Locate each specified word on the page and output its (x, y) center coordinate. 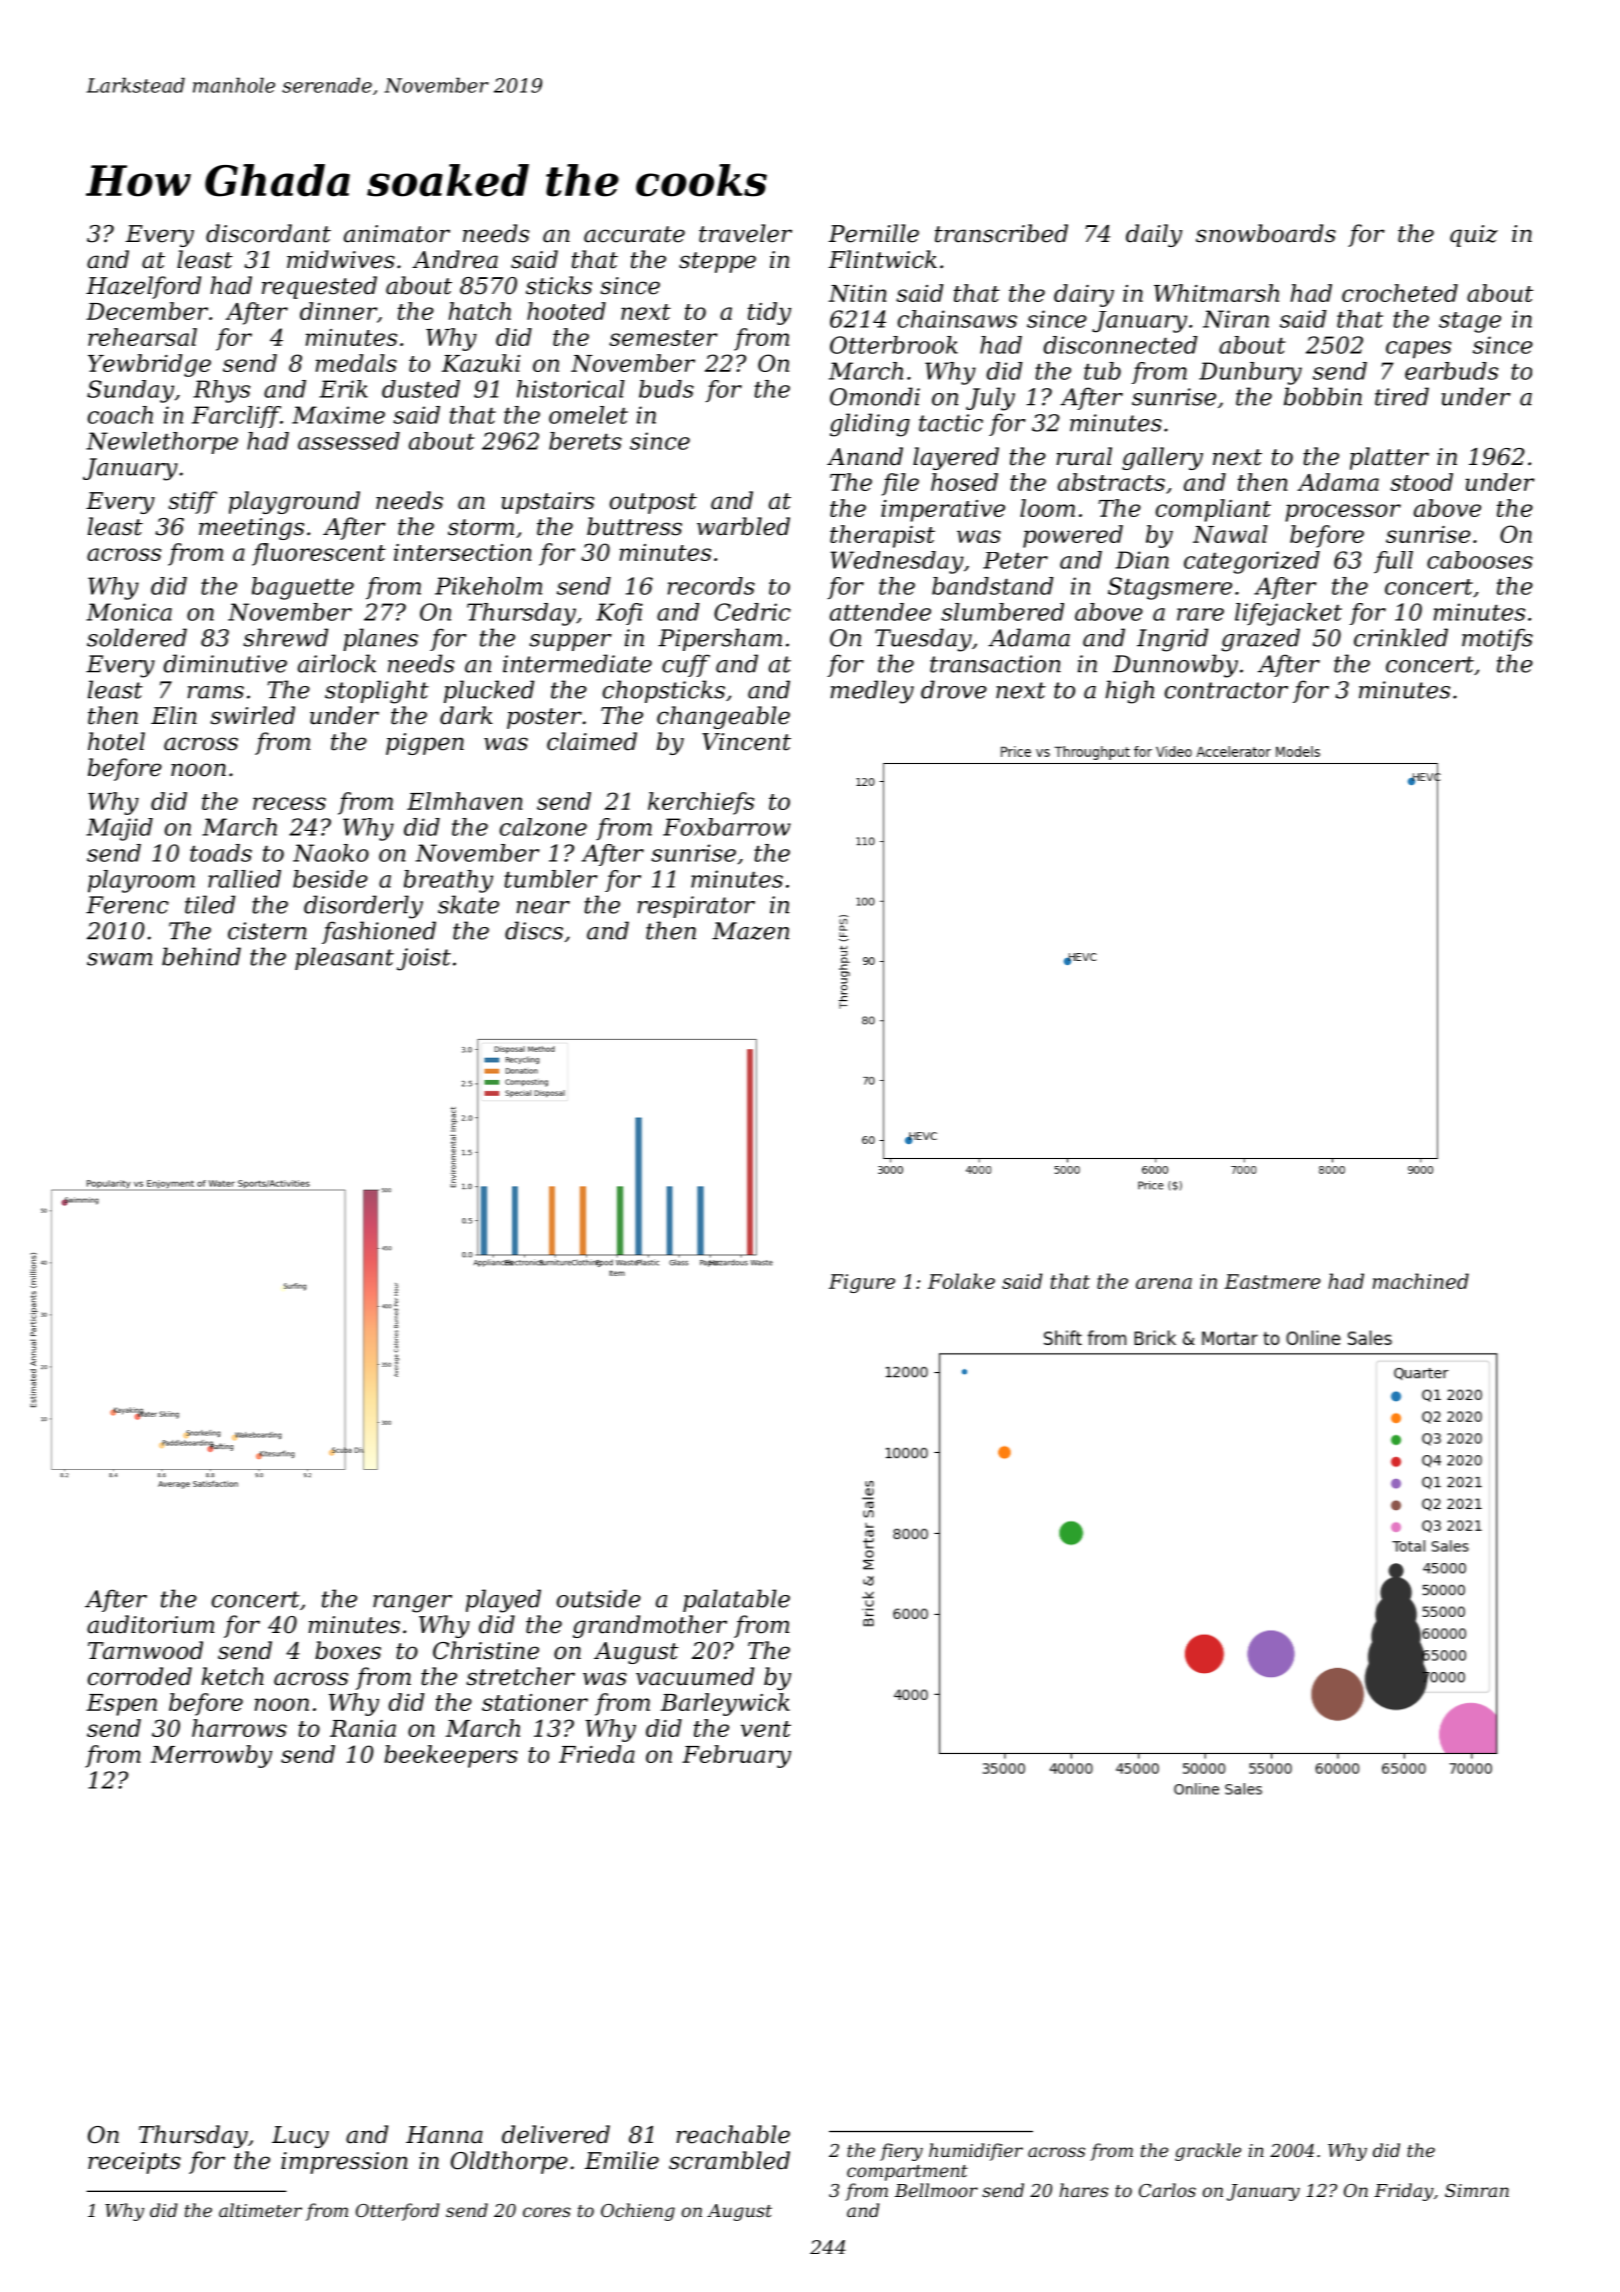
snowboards (1266, 233)
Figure (862, 1283)
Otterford (397, 2212)
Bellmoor (936, 2190)
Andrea (455, 259)
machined (1421, 1281)
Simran (1477, 2190)
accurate (634, 234)
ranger (412, 1604)
